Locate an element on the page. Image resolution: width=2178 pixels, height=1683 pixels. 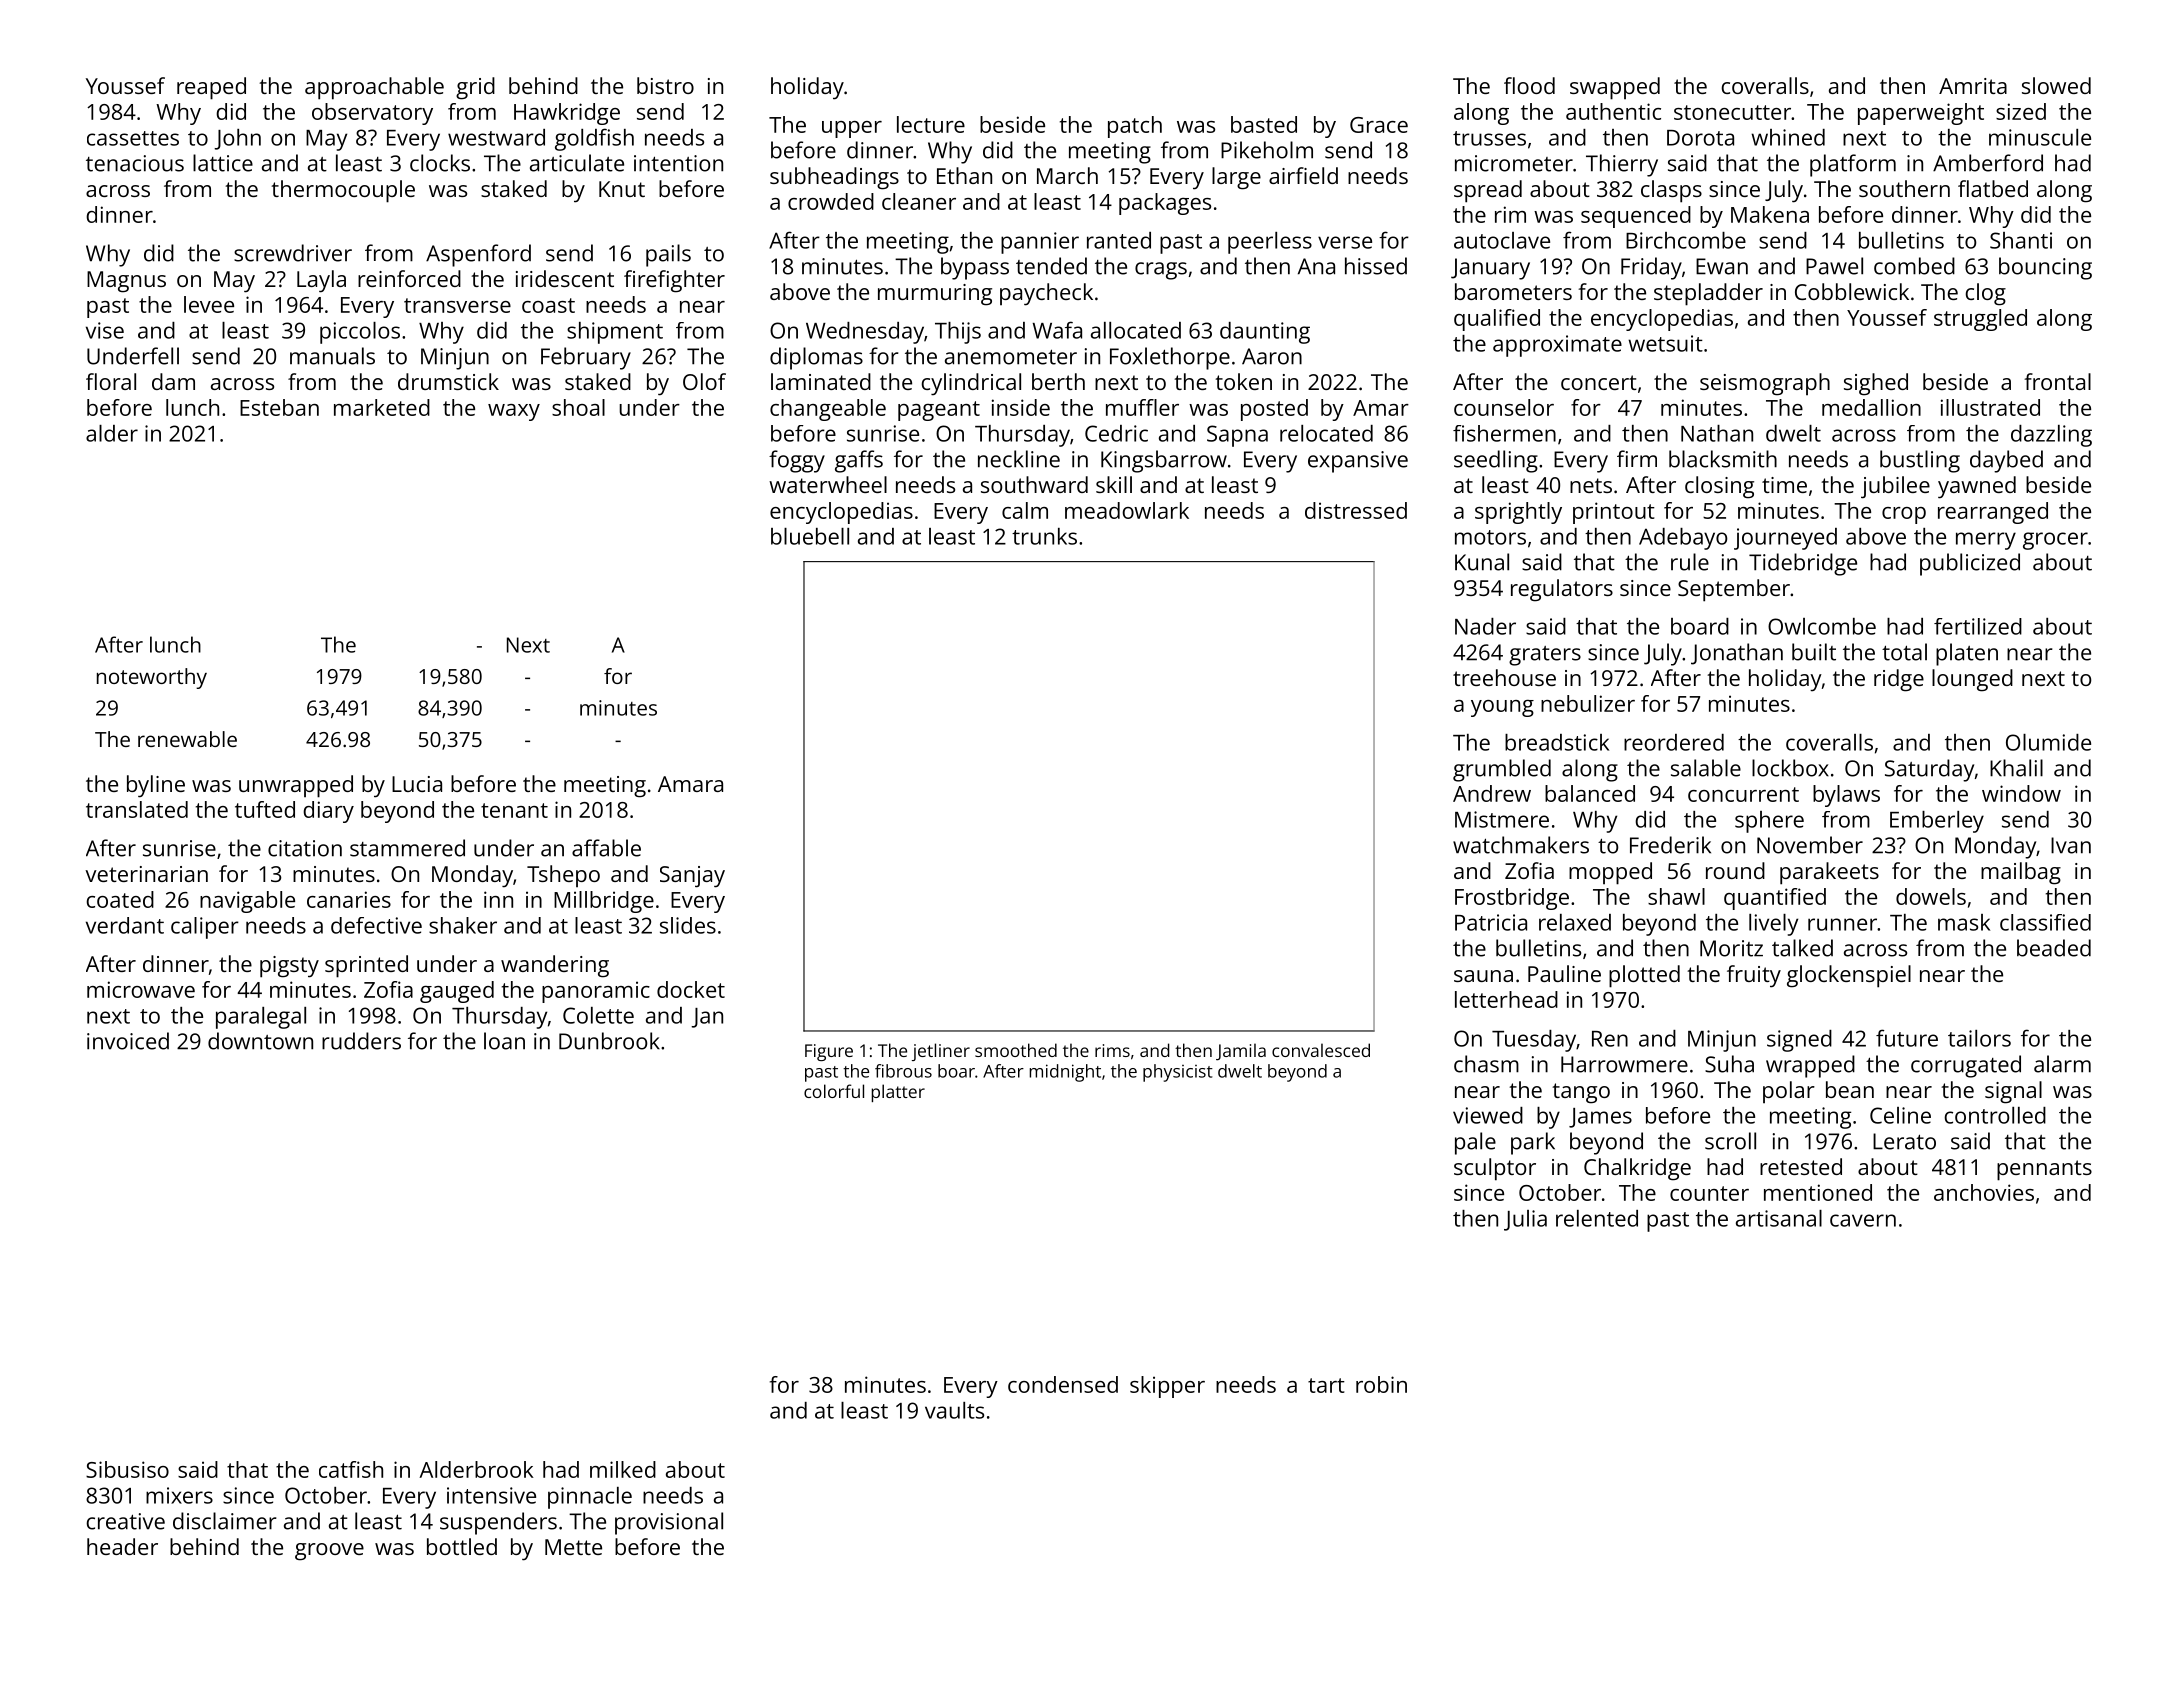
swapped is located at coordinates (1615, 88).
